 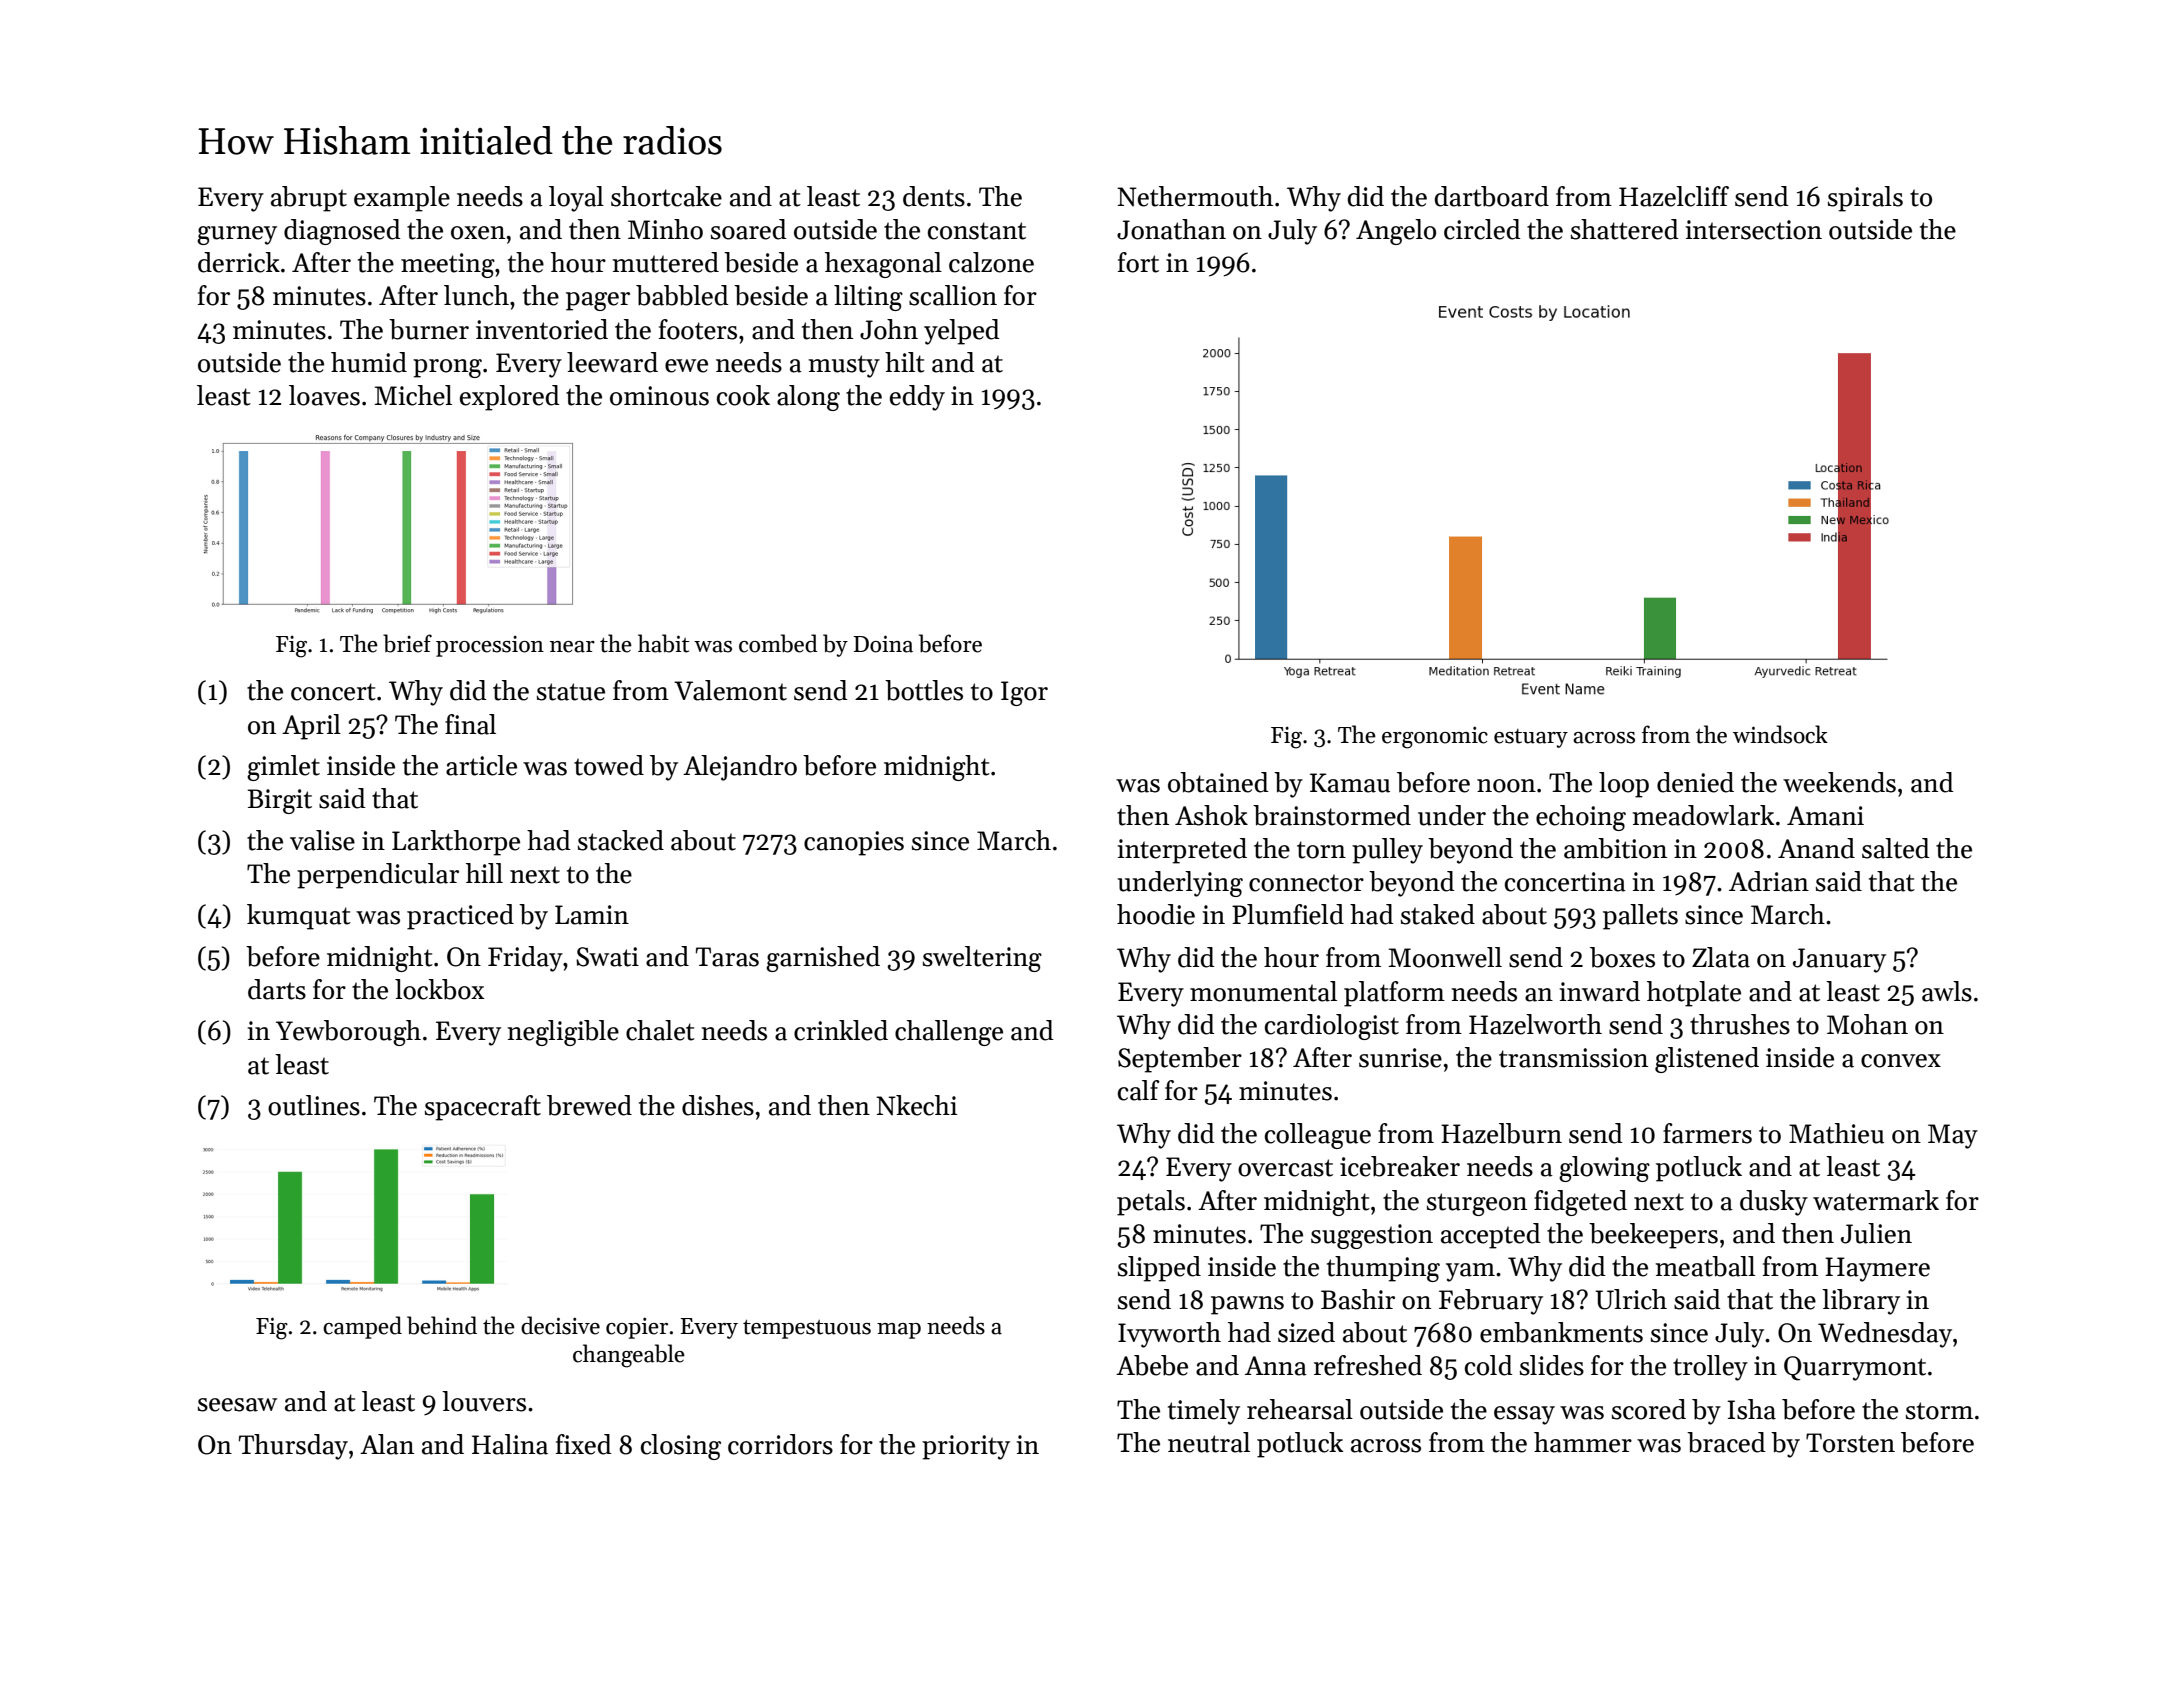 I want to click on gimlet, so click(x=283, y=768).
